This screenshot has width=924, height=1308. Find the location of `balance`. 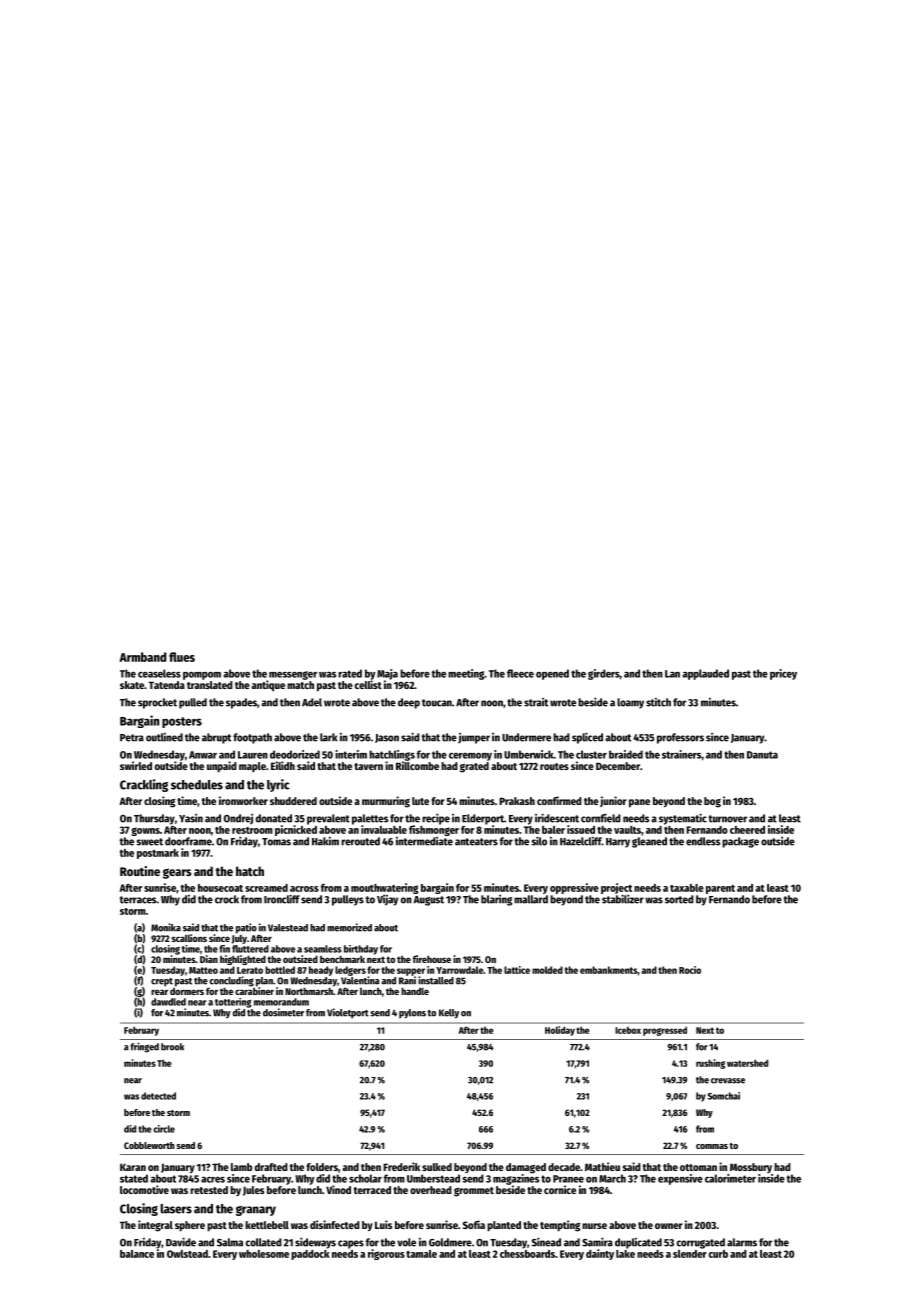

balance is located at coordinates (137, 1254).
